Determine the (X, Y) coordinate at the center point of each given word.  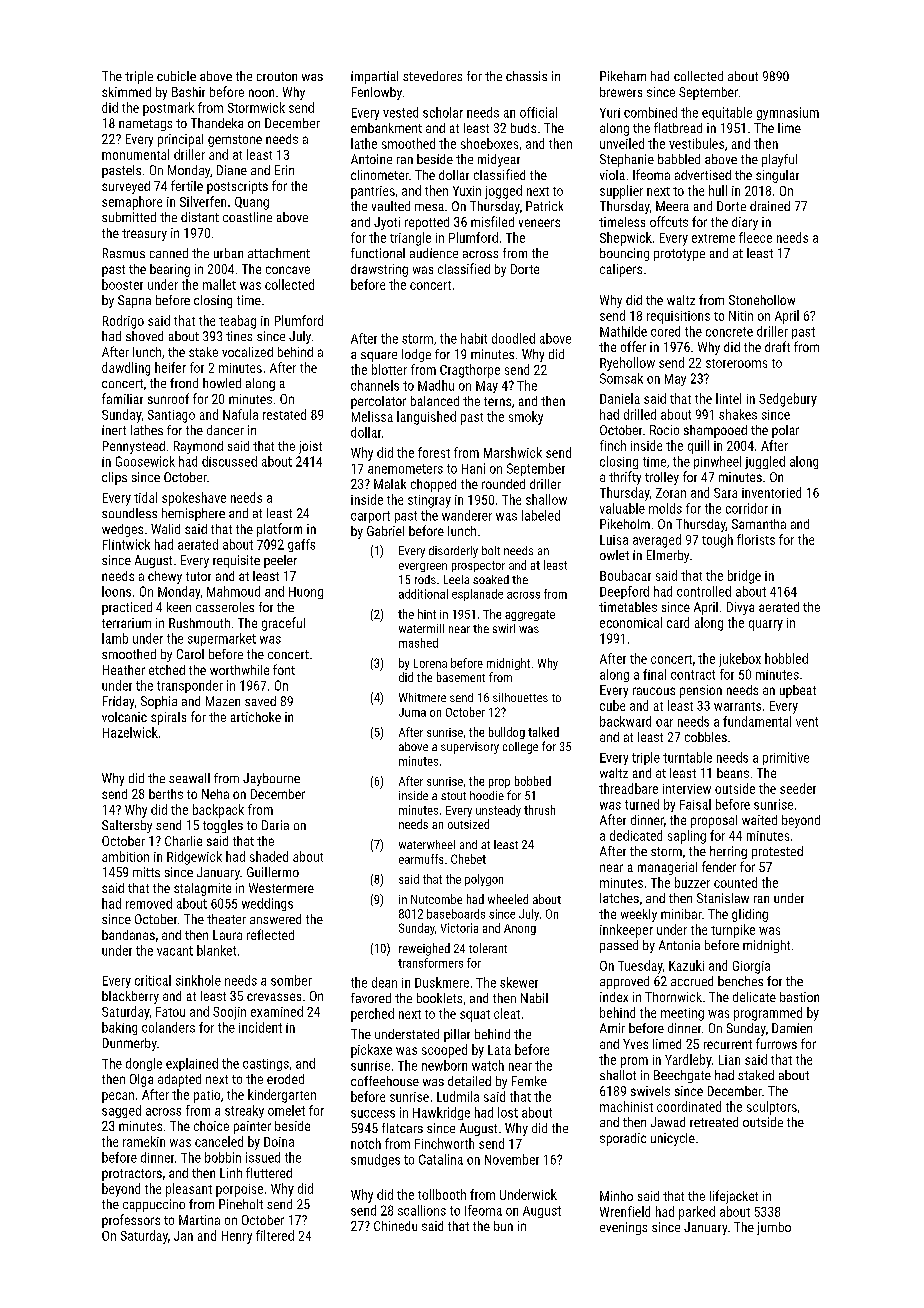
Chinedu (395, 1226)
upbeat (798, 691)
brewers (621, 92)
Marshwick (513, 452)
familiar (122, 398)
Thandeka (217, 123)
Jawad (668, 1122)
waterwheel (427, 844)
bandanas (128, 935)
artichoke (256, 717)
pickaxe (371, 1051)
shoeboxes (489, 143)
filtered (275, 1235)
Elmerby (668, 556)
